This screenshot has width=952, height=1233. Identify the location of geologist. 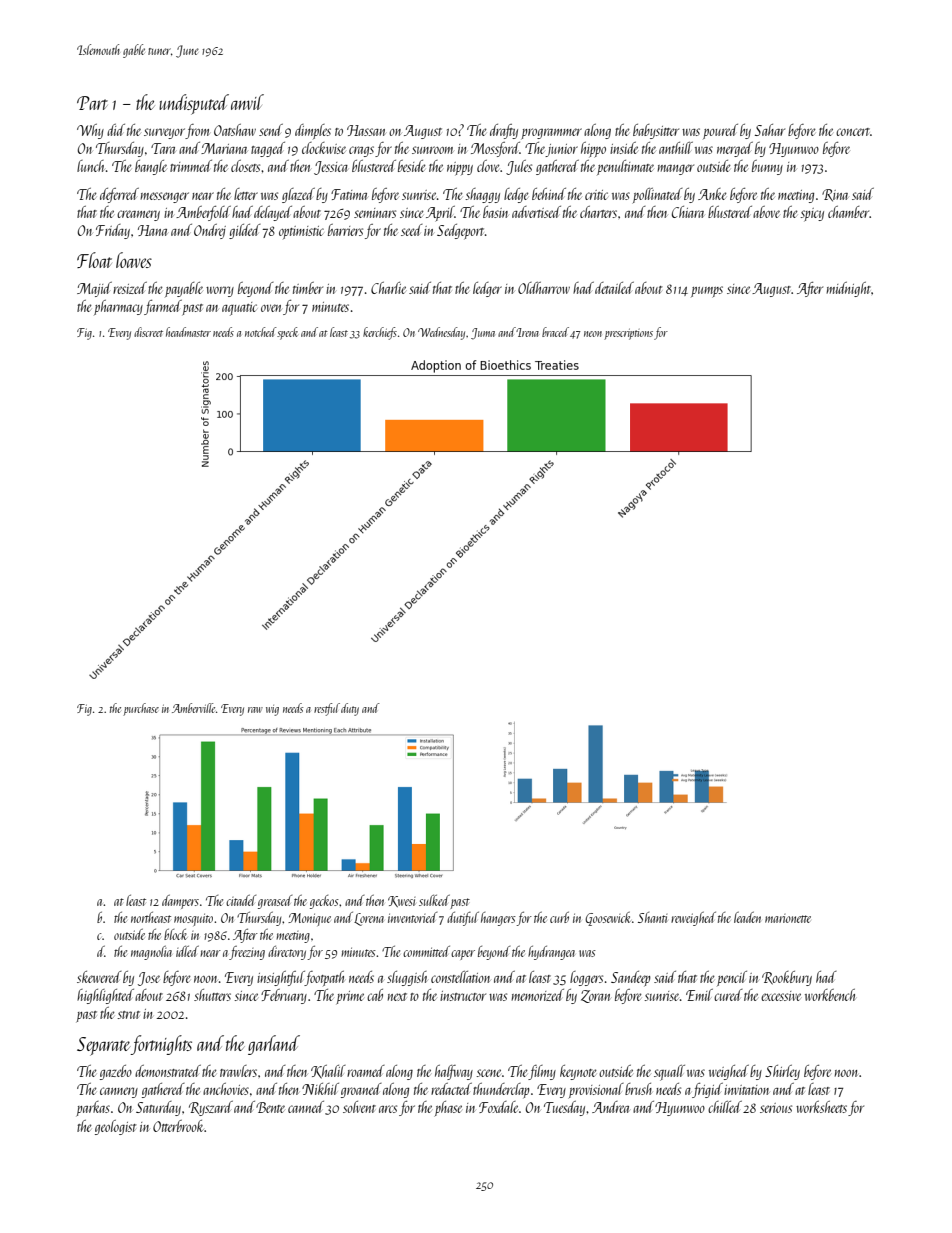
(116, 1127).
